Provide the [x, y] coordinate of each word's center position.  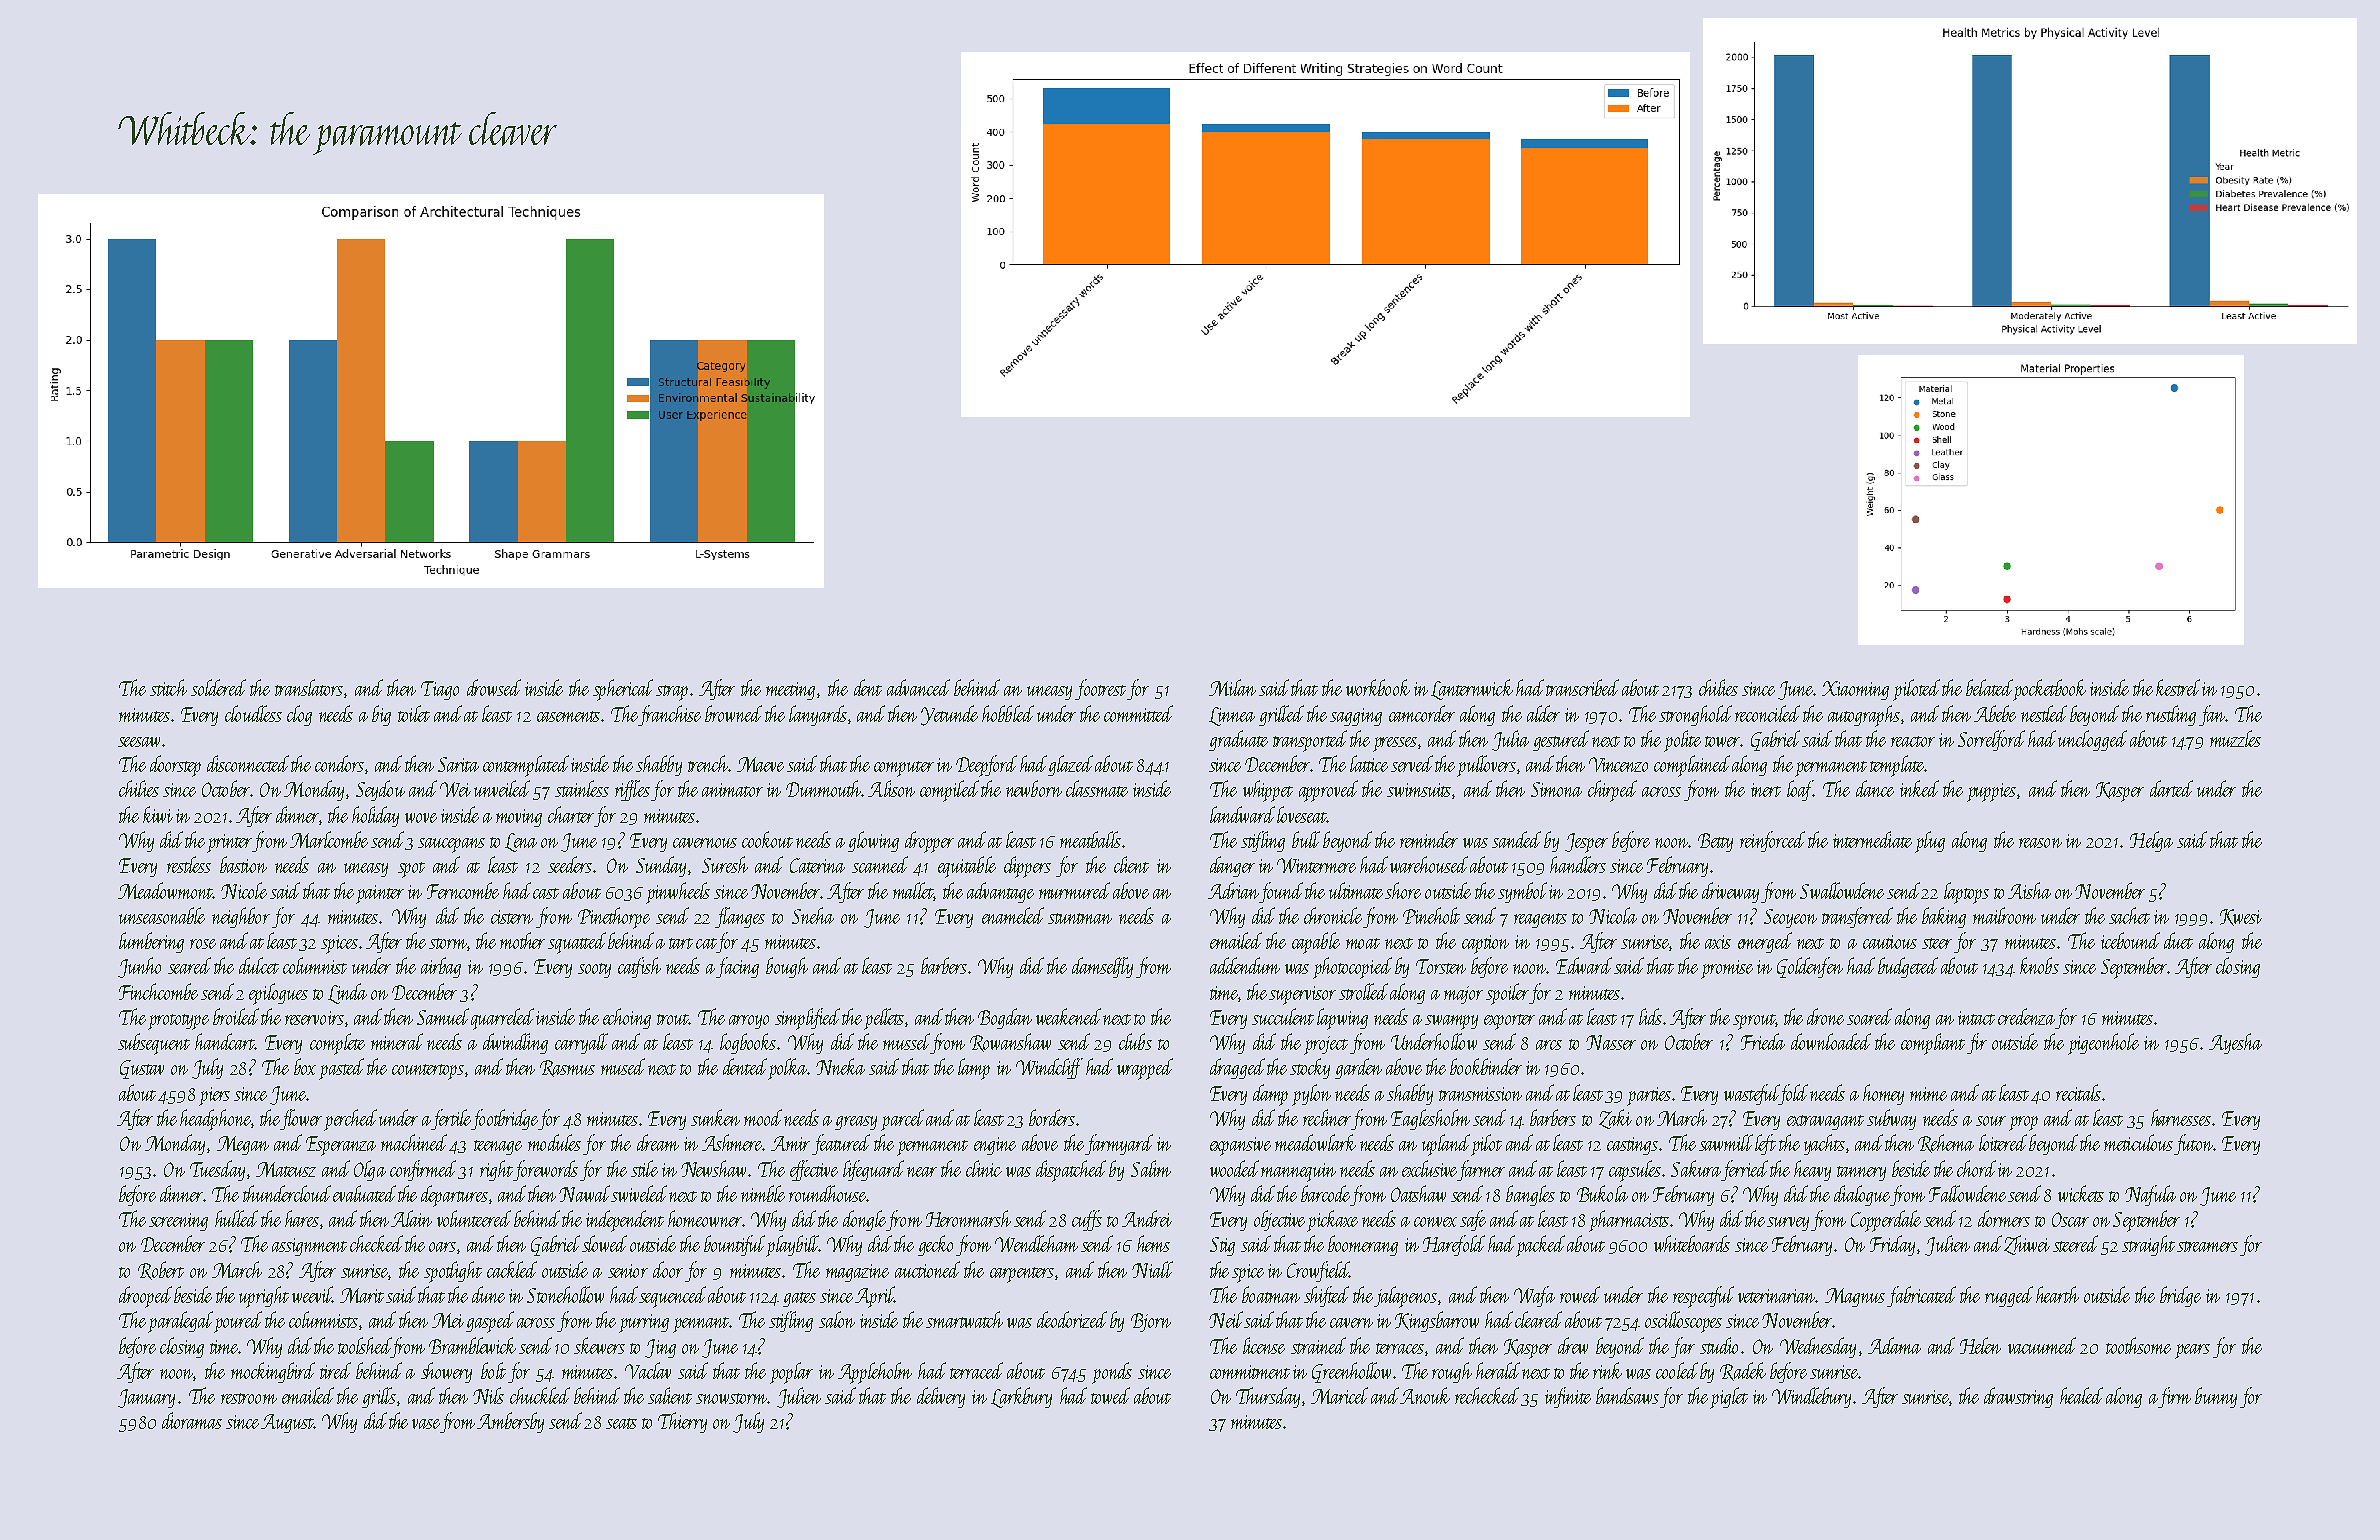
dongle [865, 1220]
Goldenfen [1810, 967]
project [1326, 1045]
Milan [1232, 687]
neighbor [241, 917]
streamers [2207, 1246]
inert [1766, 790]
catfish [639, 967]
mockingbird [273, 1372]
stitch [168, 687]
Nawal [584, 1193]
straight [2148, 1245]
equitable [967, 867]
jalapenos [1405, 1297]
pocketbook [2049, 690]
